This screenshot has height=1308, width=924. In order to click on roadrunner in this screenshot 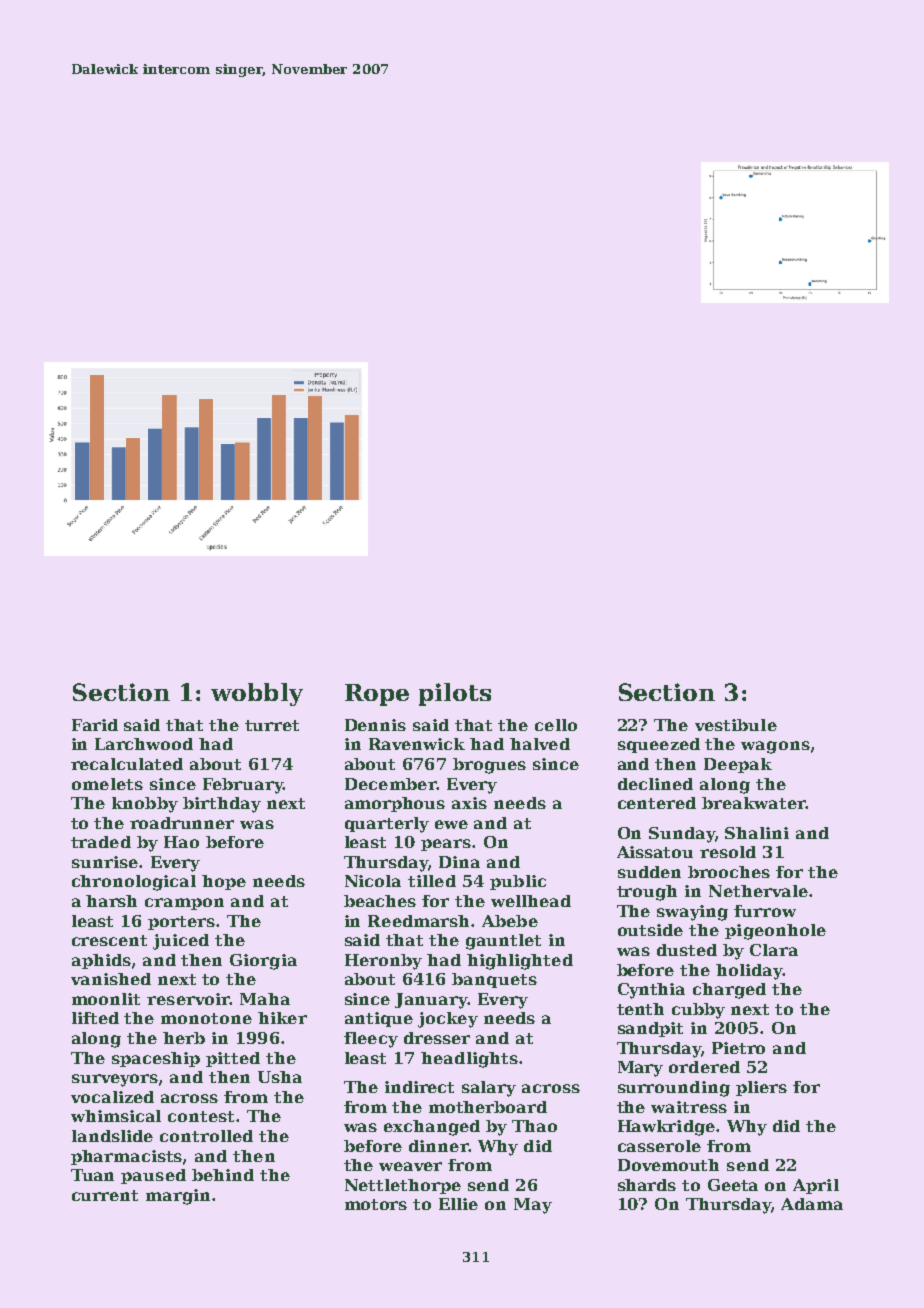, I will do `click(182, 823)`.
